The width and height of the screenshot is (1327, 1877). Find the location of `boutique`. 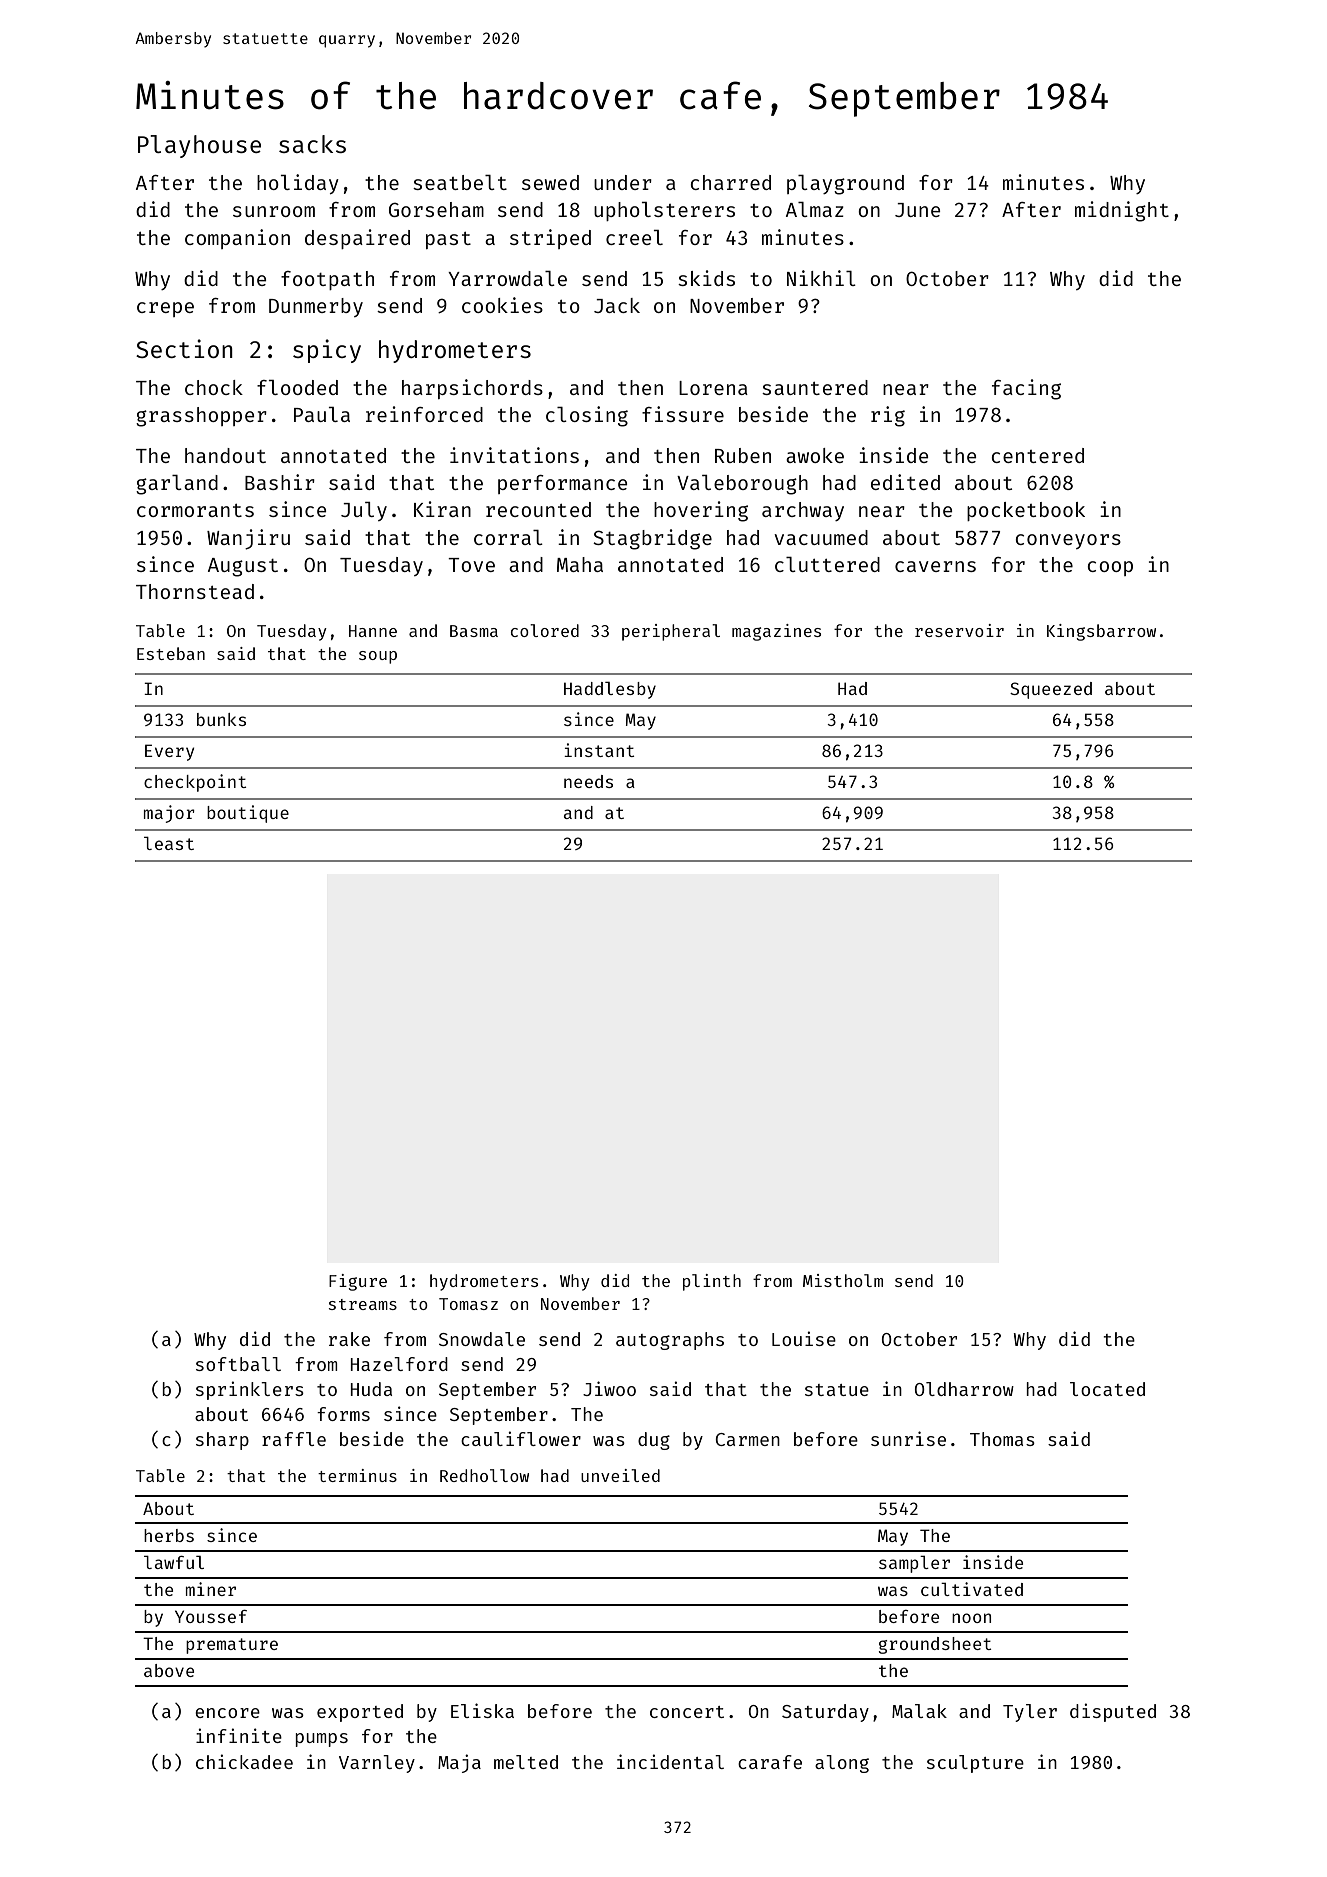

boutique is located at coordinates (248, 814).
